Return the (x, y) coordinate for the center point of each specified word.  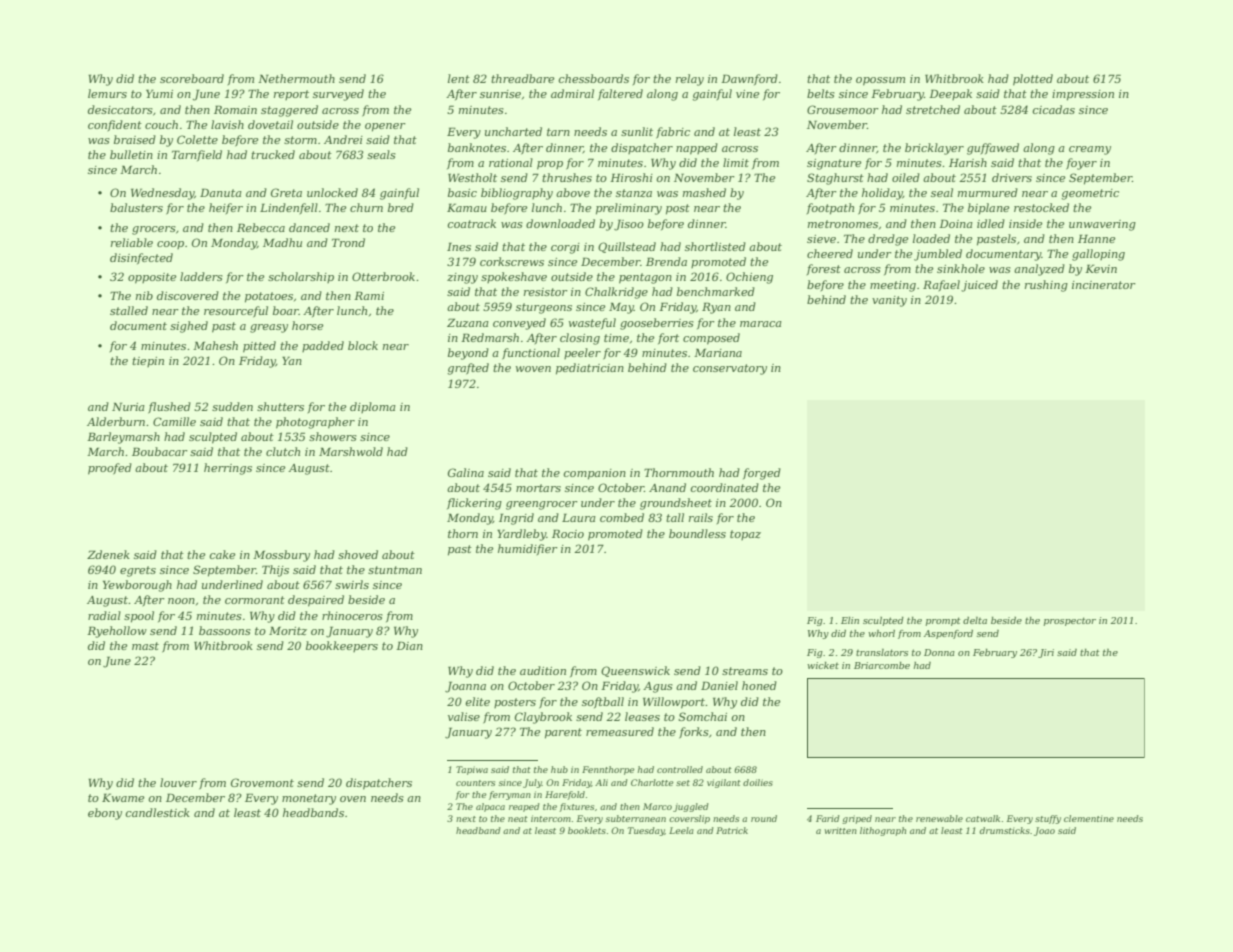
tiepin (148, 362)
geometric (1090, 194)
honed (759, 685)
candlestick (157, 812)
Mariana (718, 352)
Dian (409, 645)
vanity (889, 301)
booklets (587, 830)
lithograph (883, 831)
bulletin (131, 154)
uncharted (513, 131)
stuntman (395, 570)
